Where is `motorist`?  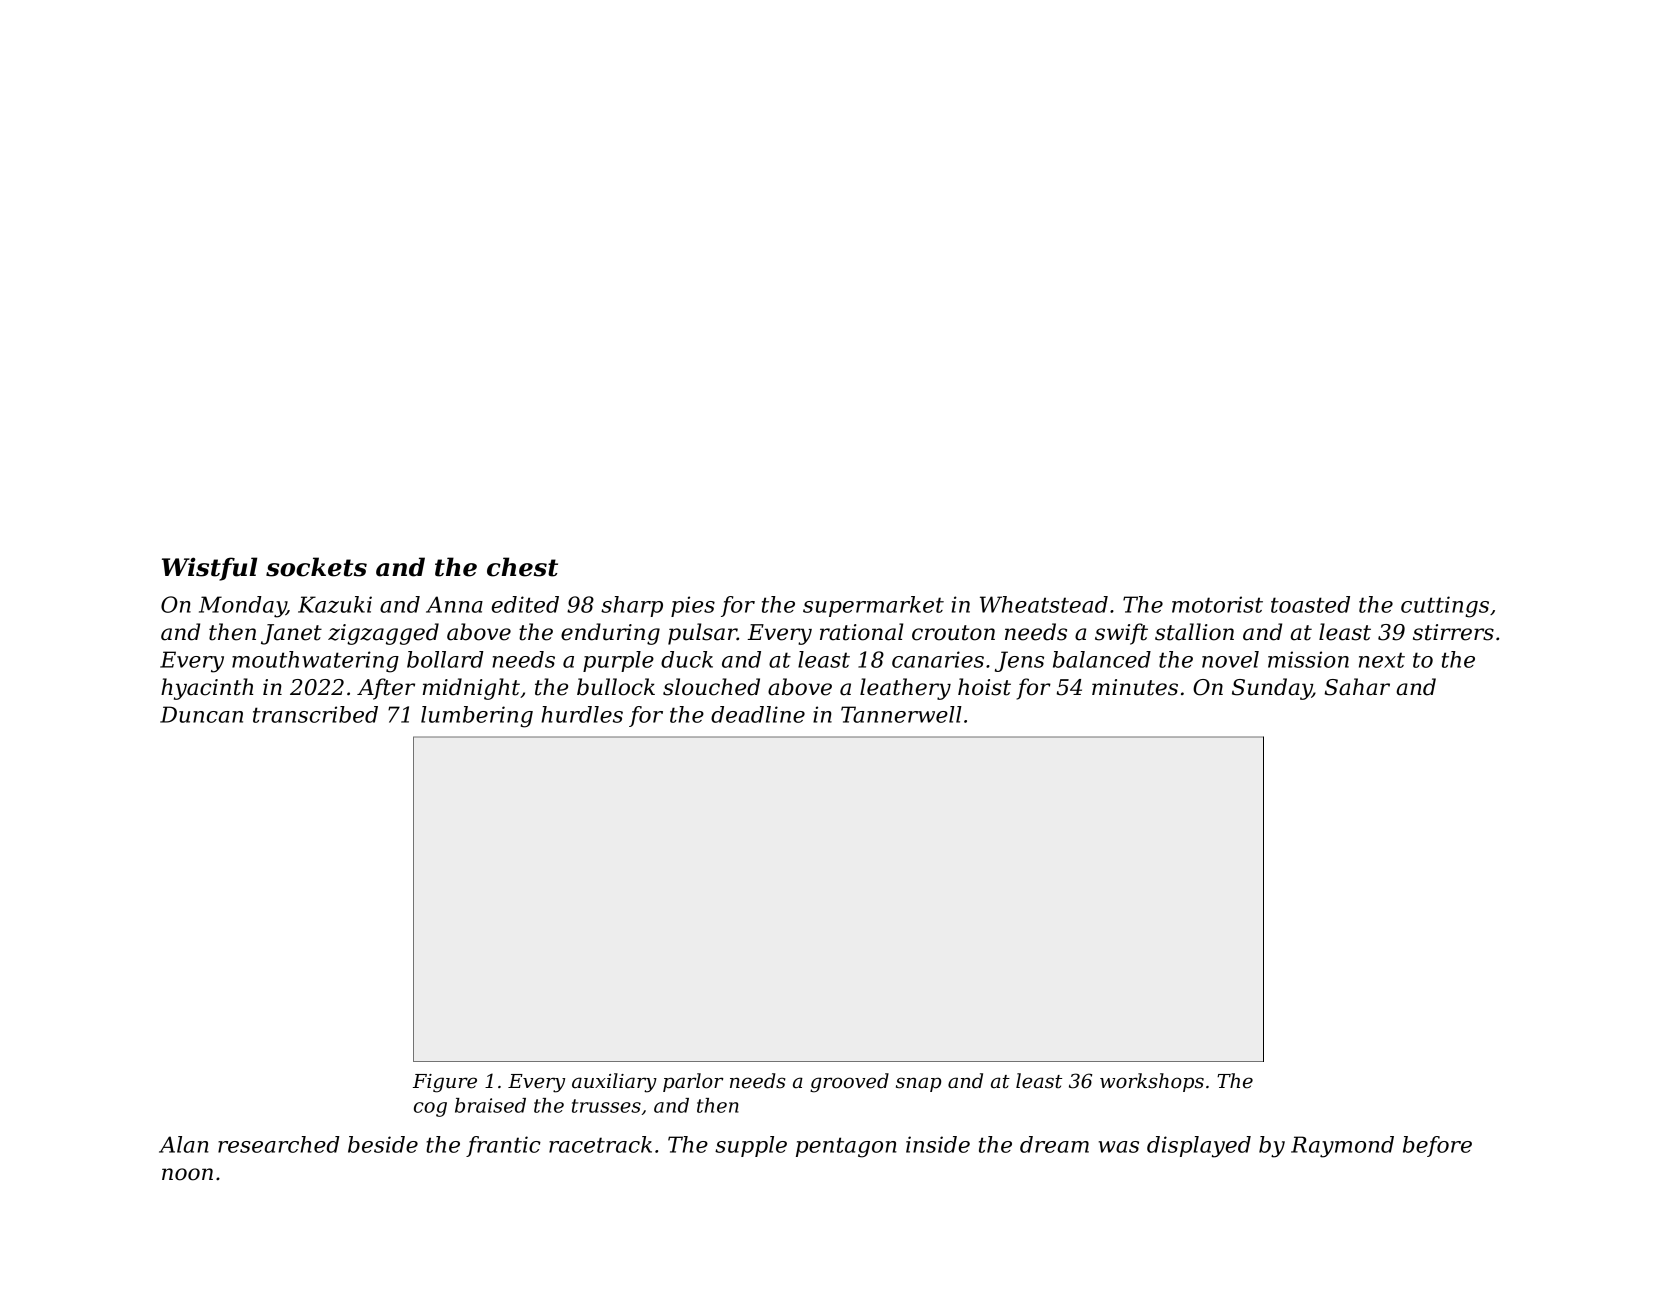 motorist is located at coordinates (1217, 604).
